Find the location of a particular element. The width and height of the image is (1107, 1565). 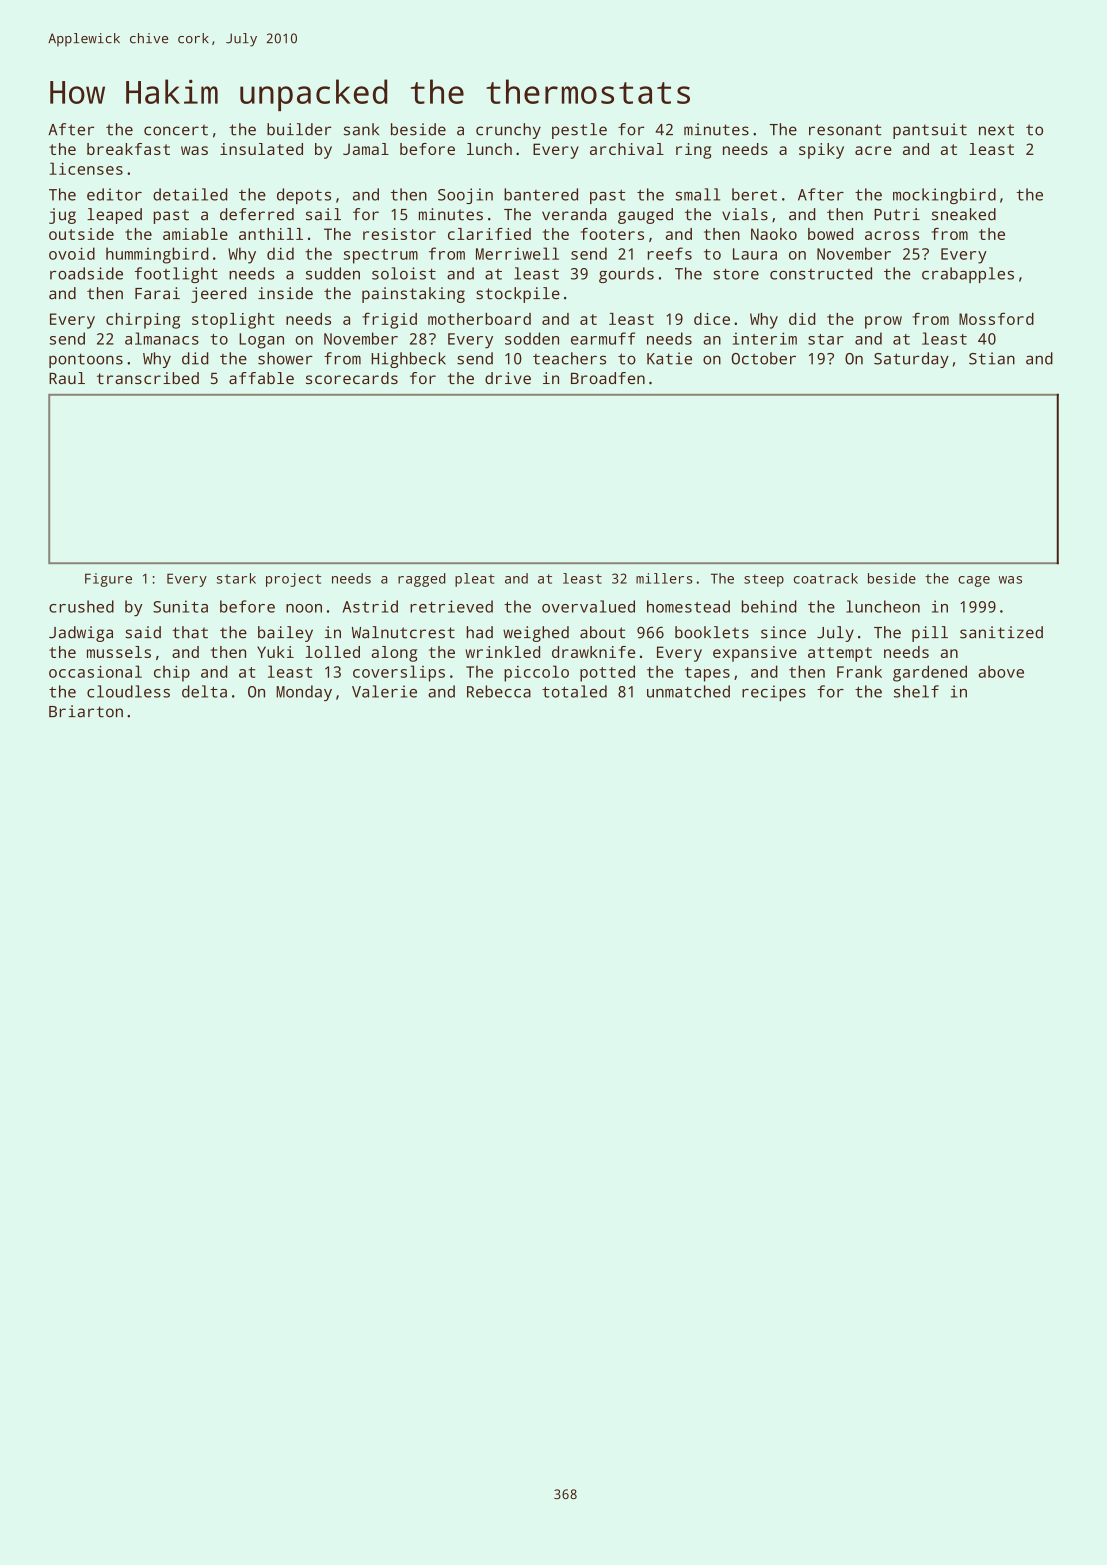

affable is located at coordinates (261, 378).
